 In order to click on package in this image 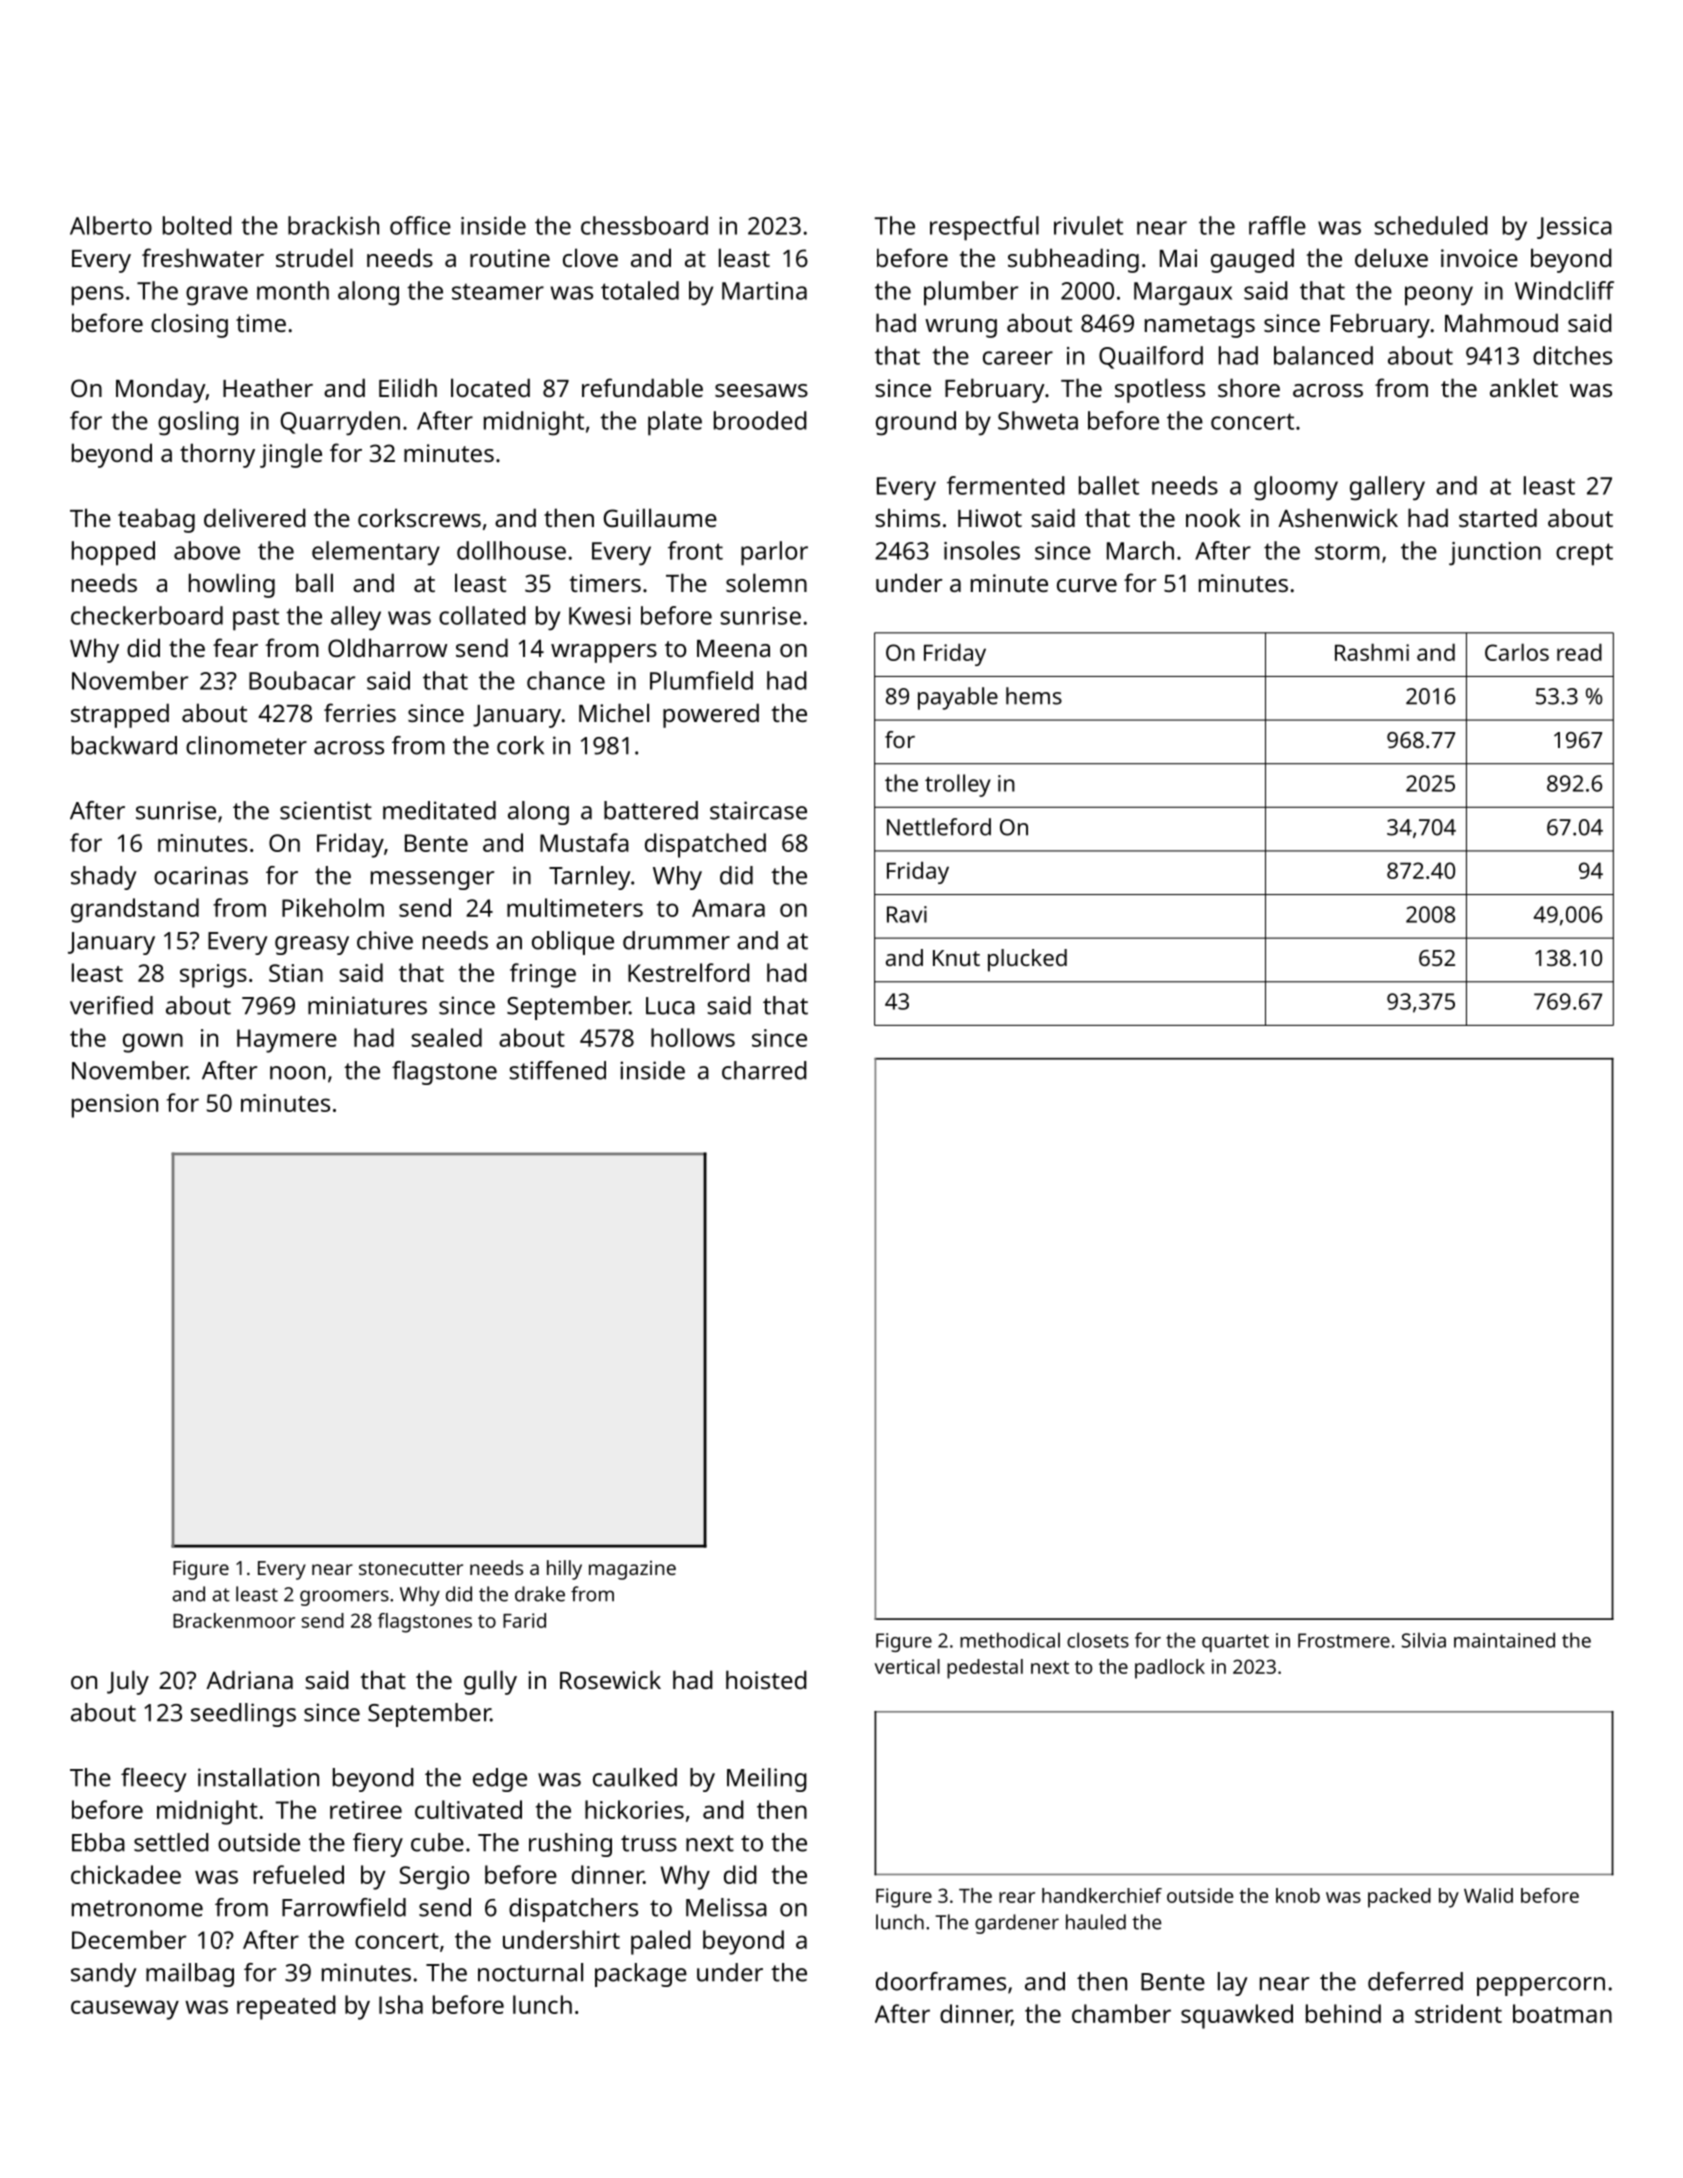, I will do `click(641, 1975)`.
